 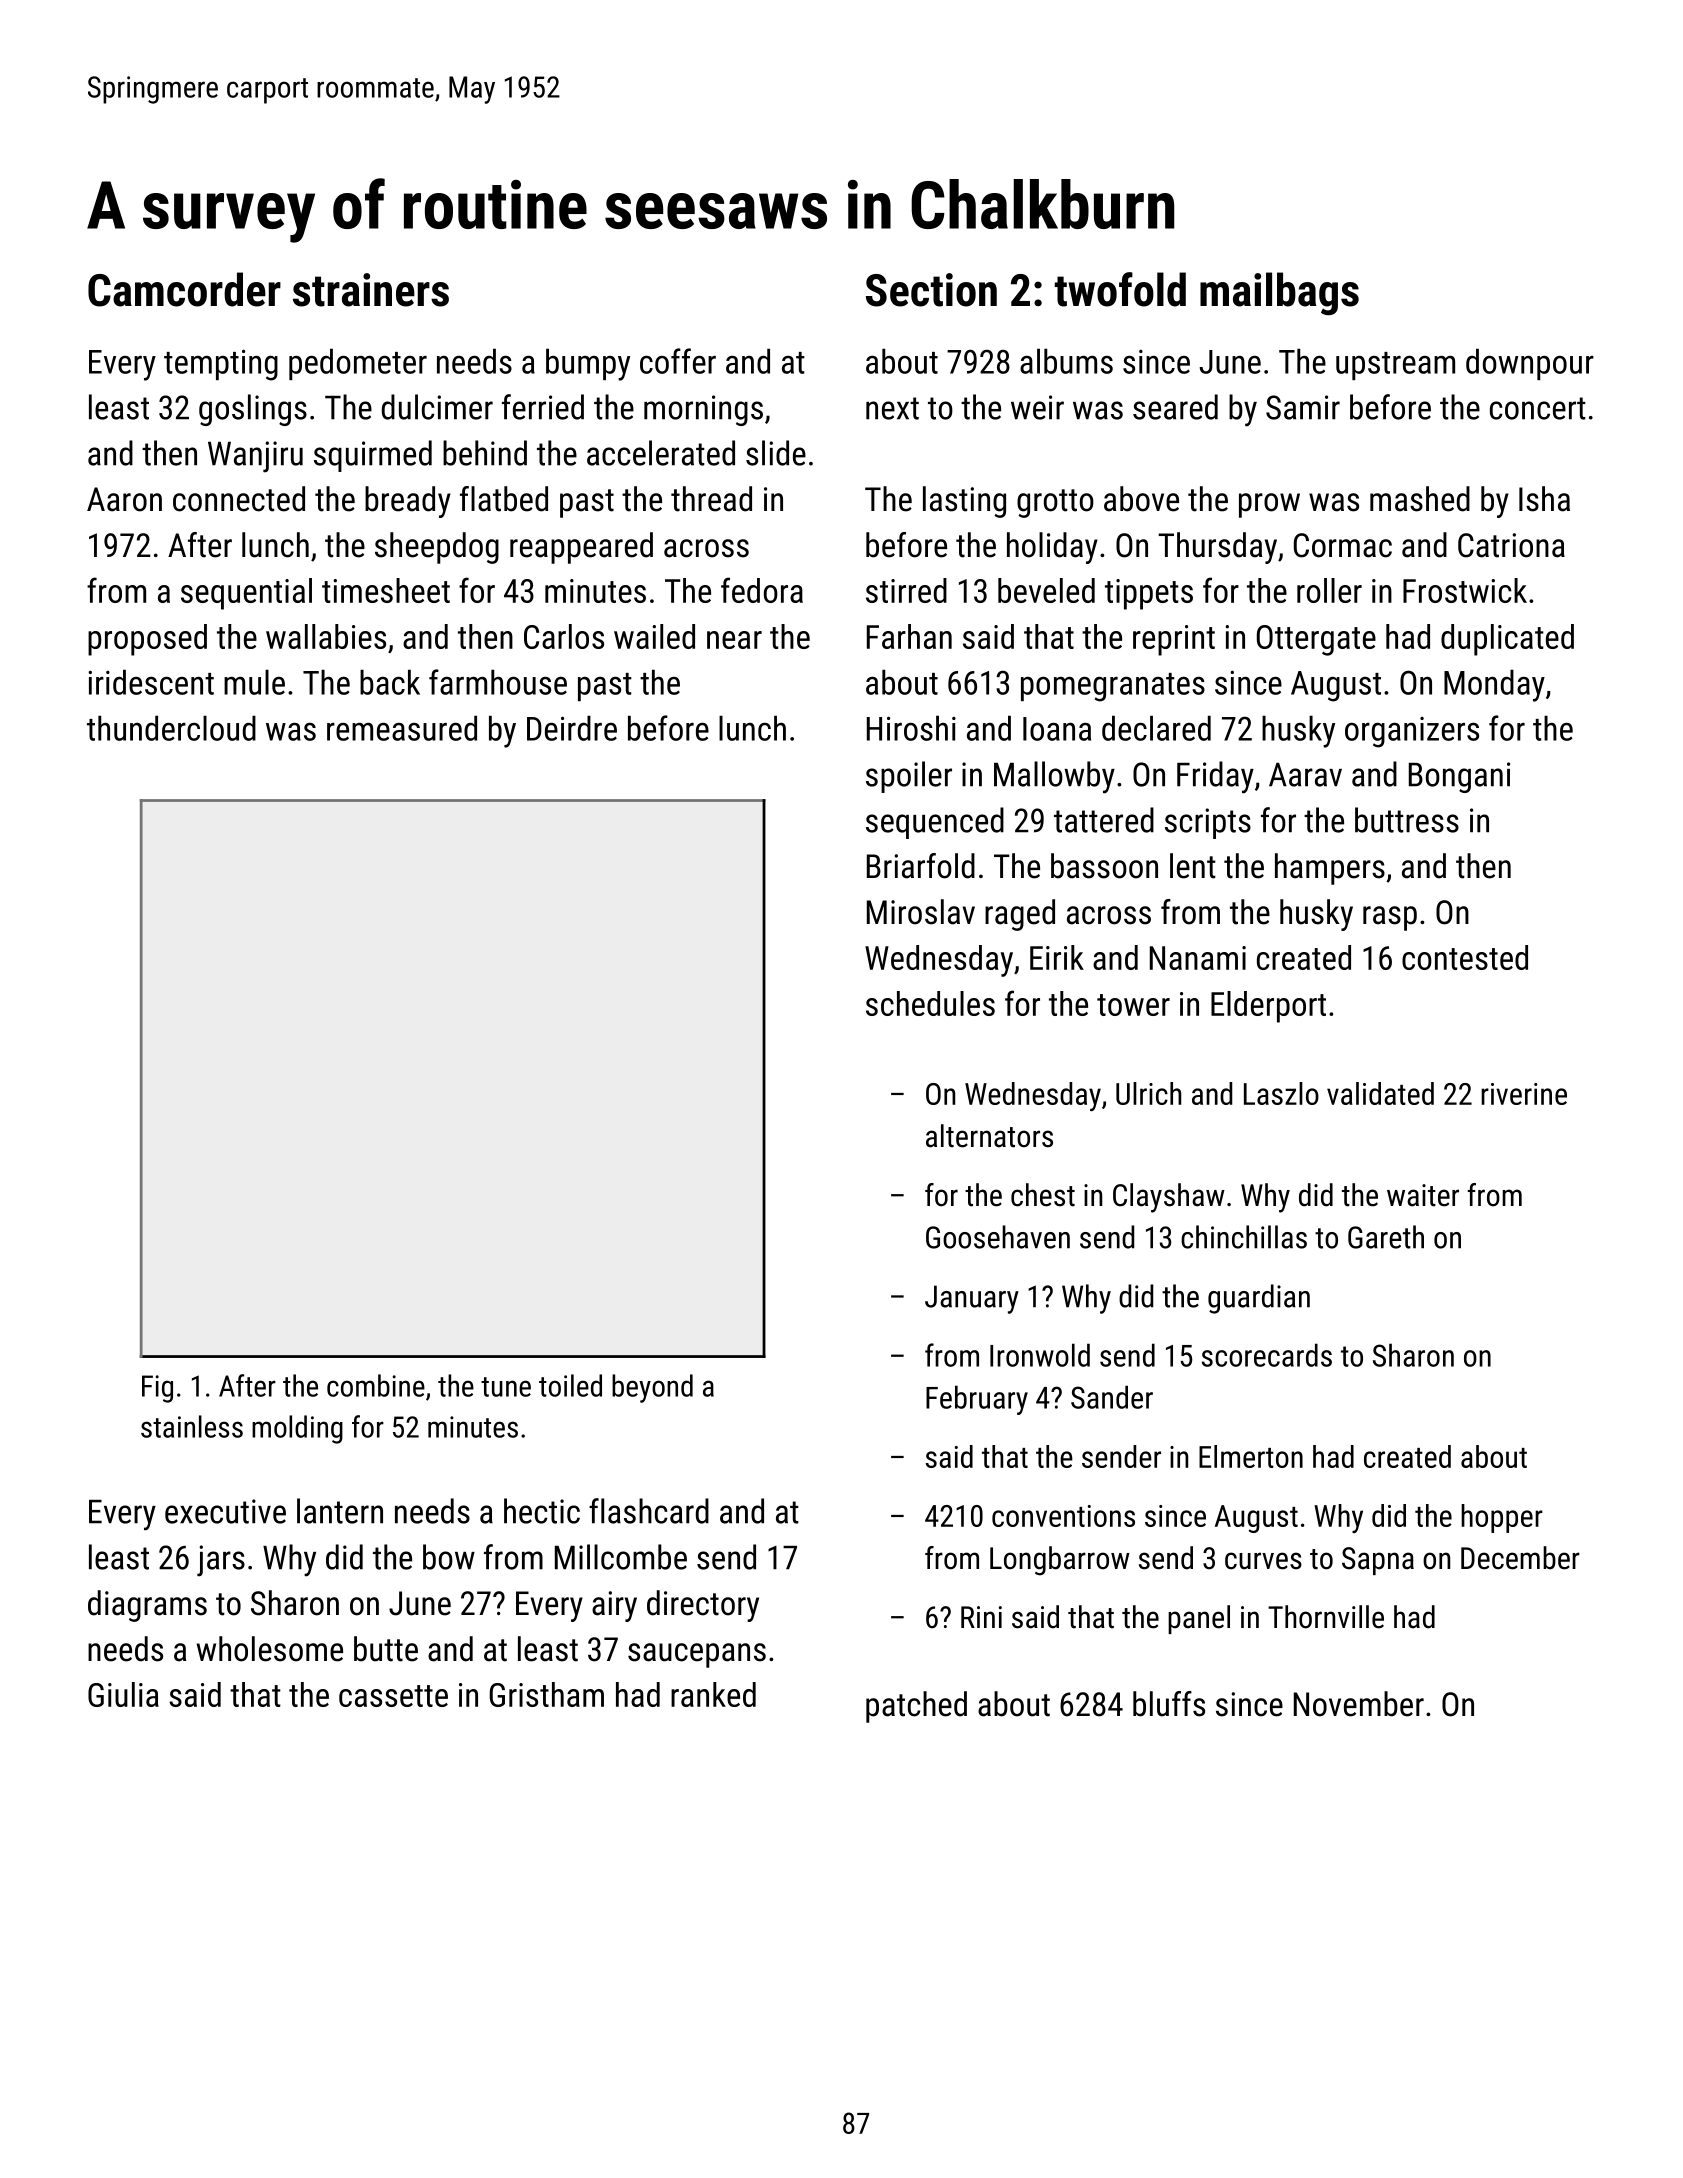 What do you see at coordinates (1507, 640) in the screenshot?
I see `duplicated` at bounding box center [1507, 640].
